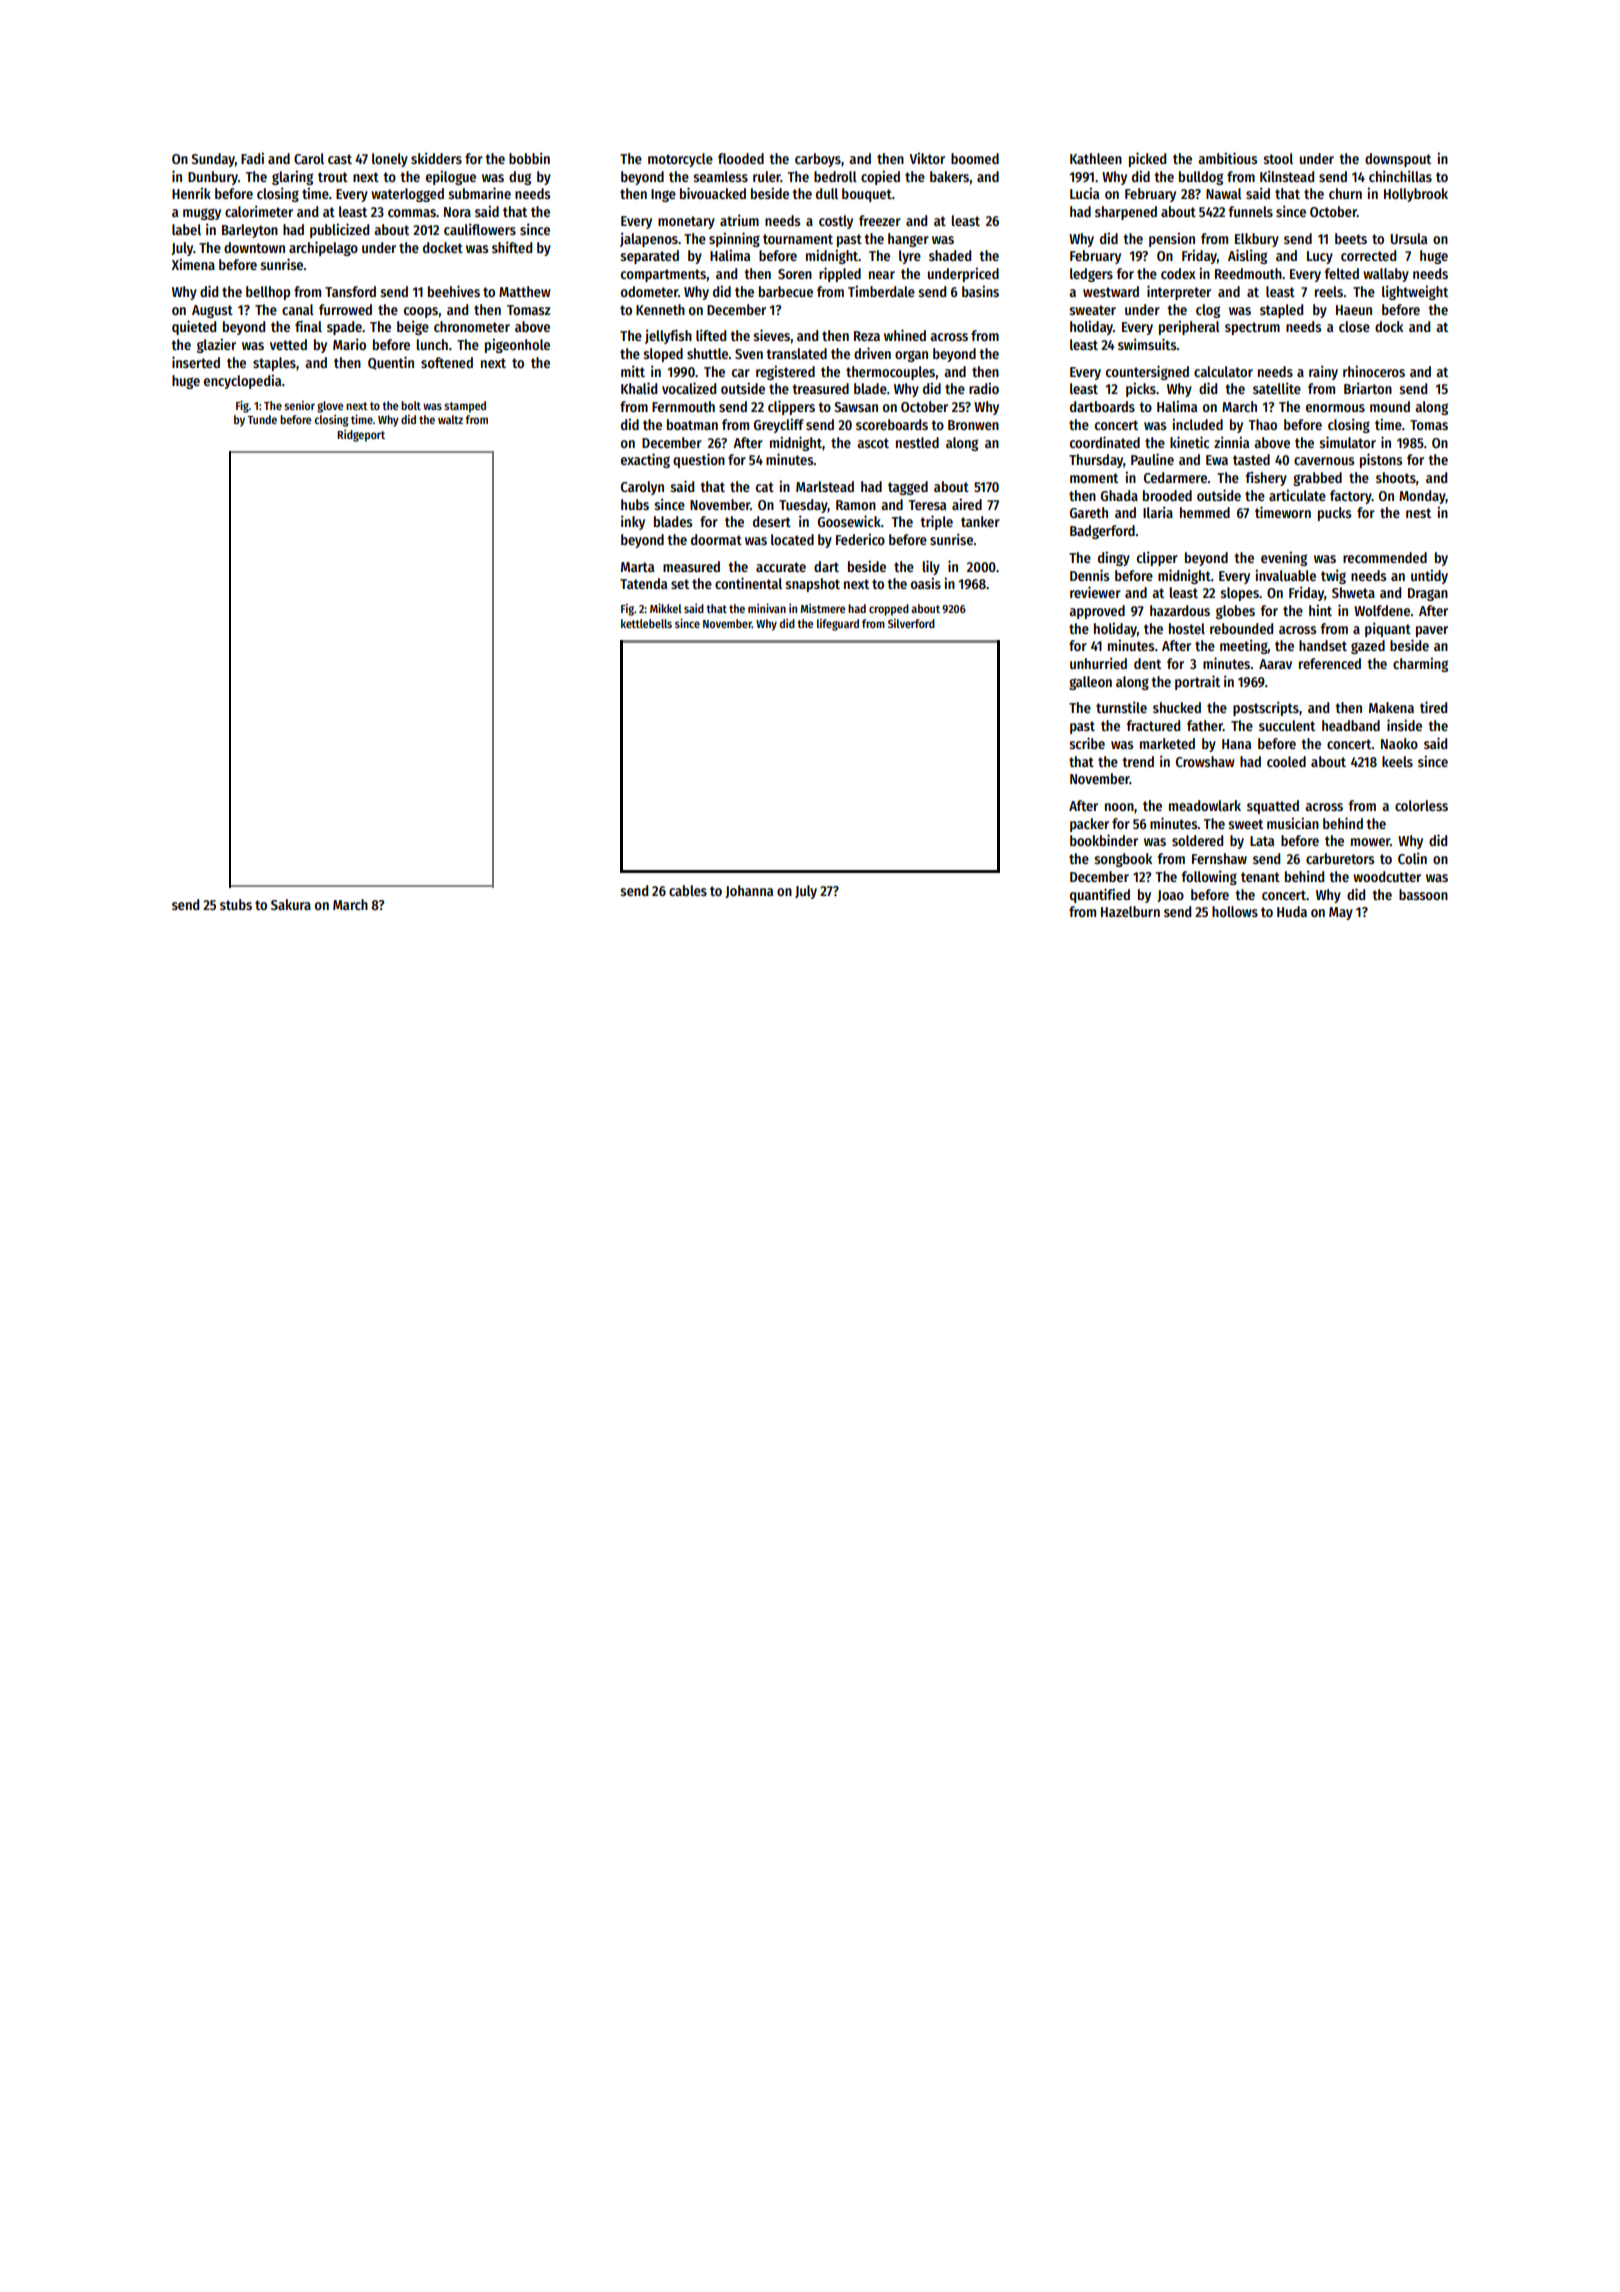  What do you see at coordinates (931, 567) in the screenshot?
I see `lily` at bounding box center [931, 567].
